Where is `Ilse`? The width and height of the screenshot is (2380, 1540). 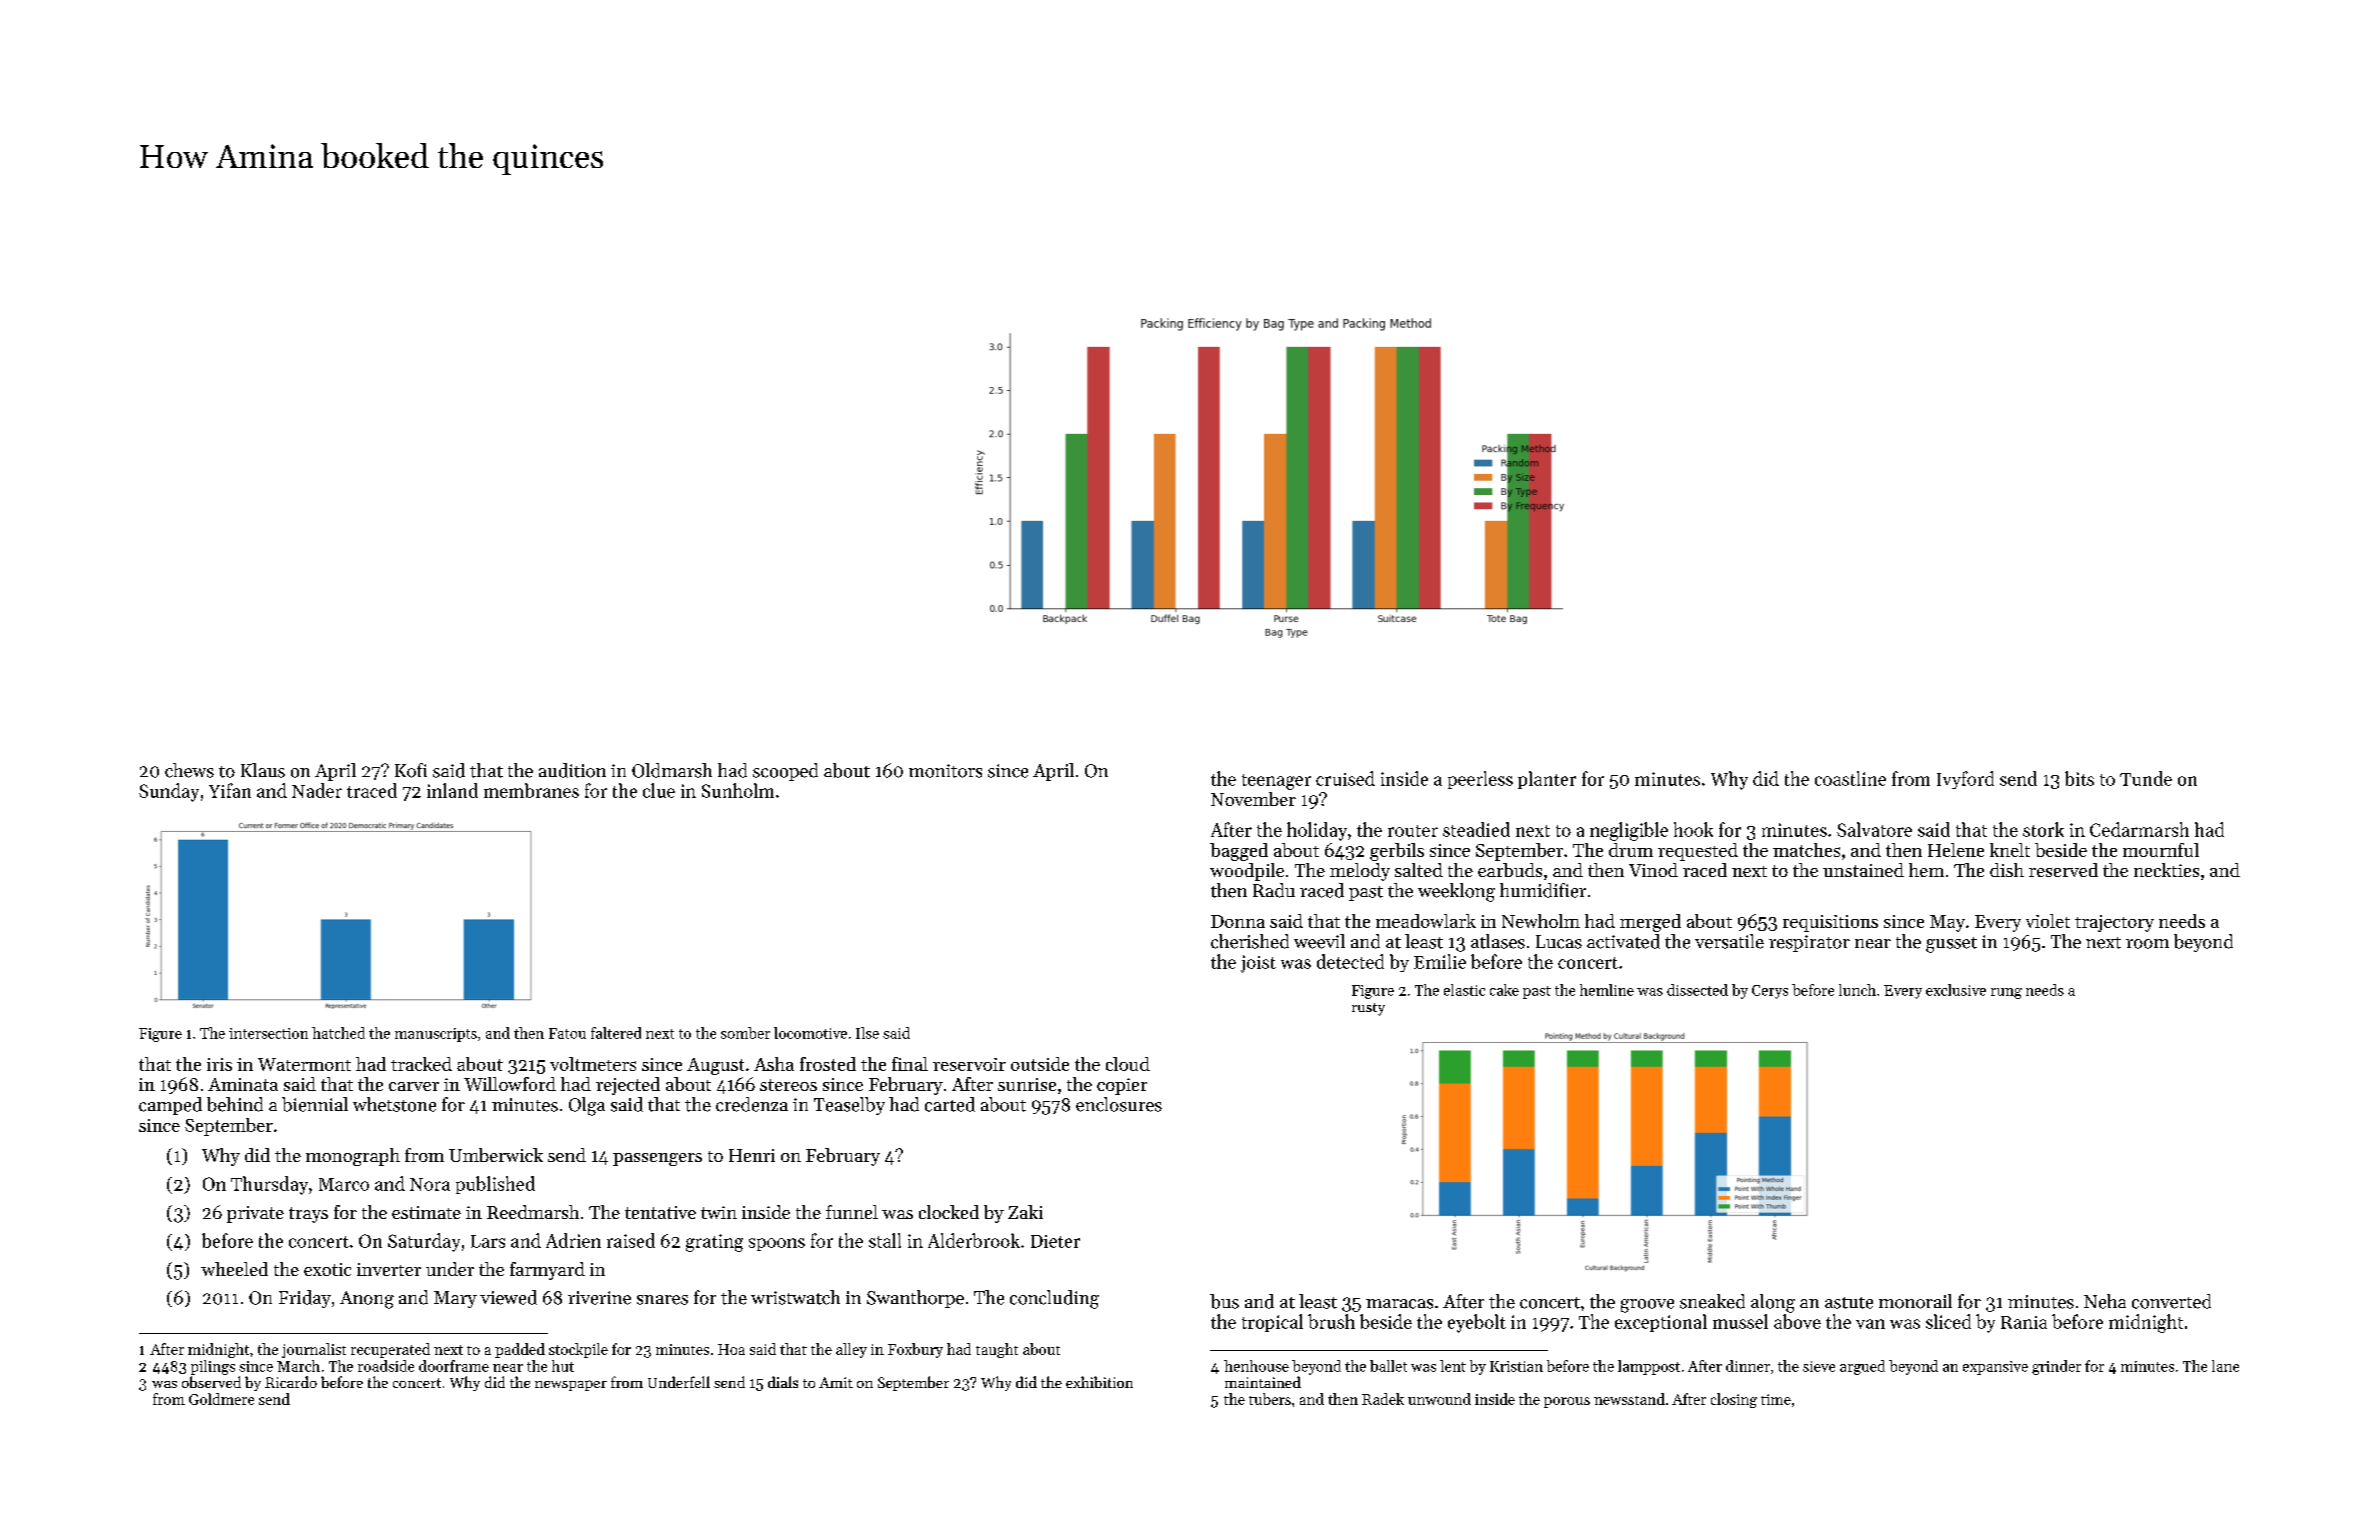 Ilse is located at coordinates (867, 1033).
